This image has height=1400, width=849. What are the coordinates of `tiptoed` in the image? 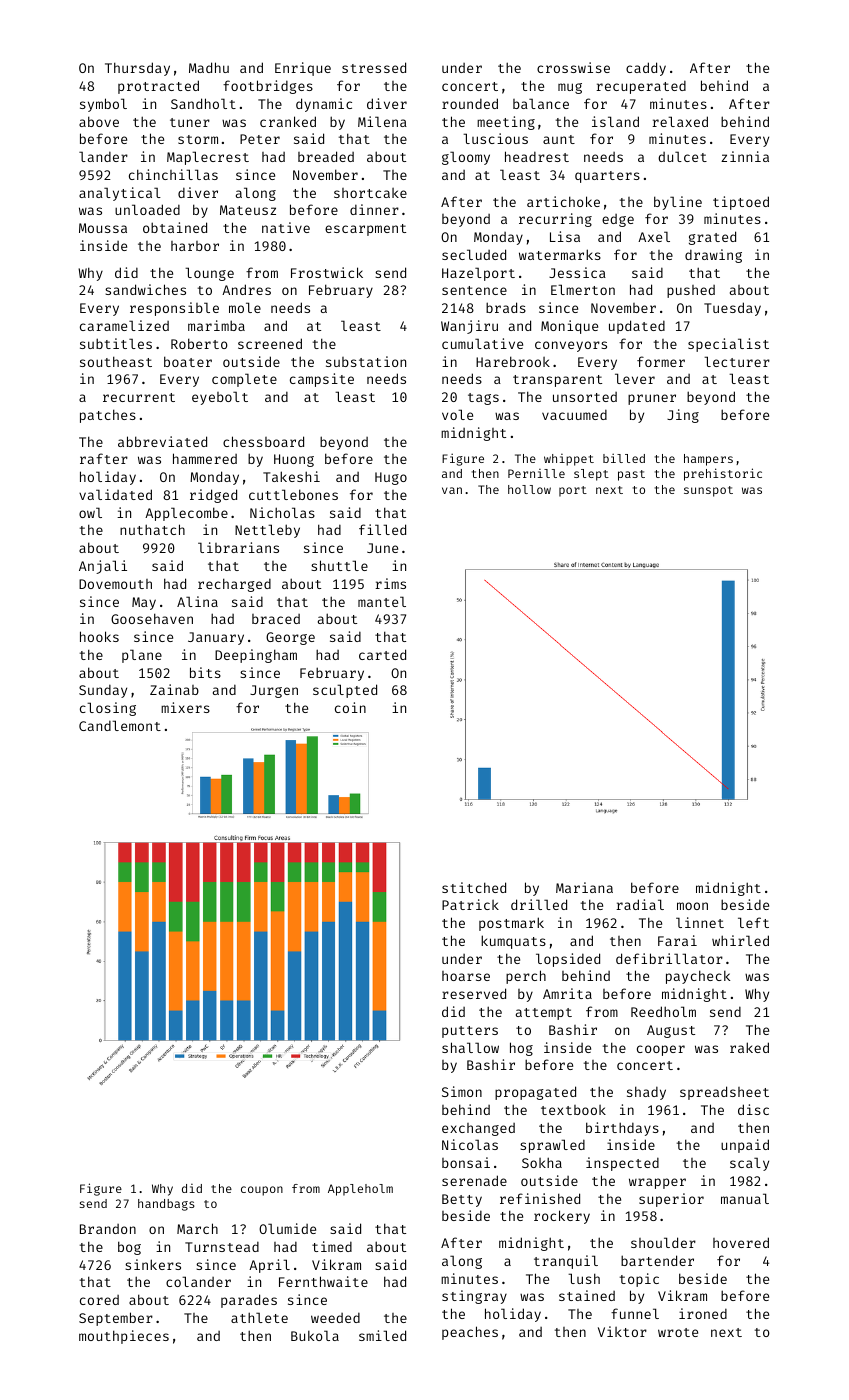 It's located at (741, 203).
